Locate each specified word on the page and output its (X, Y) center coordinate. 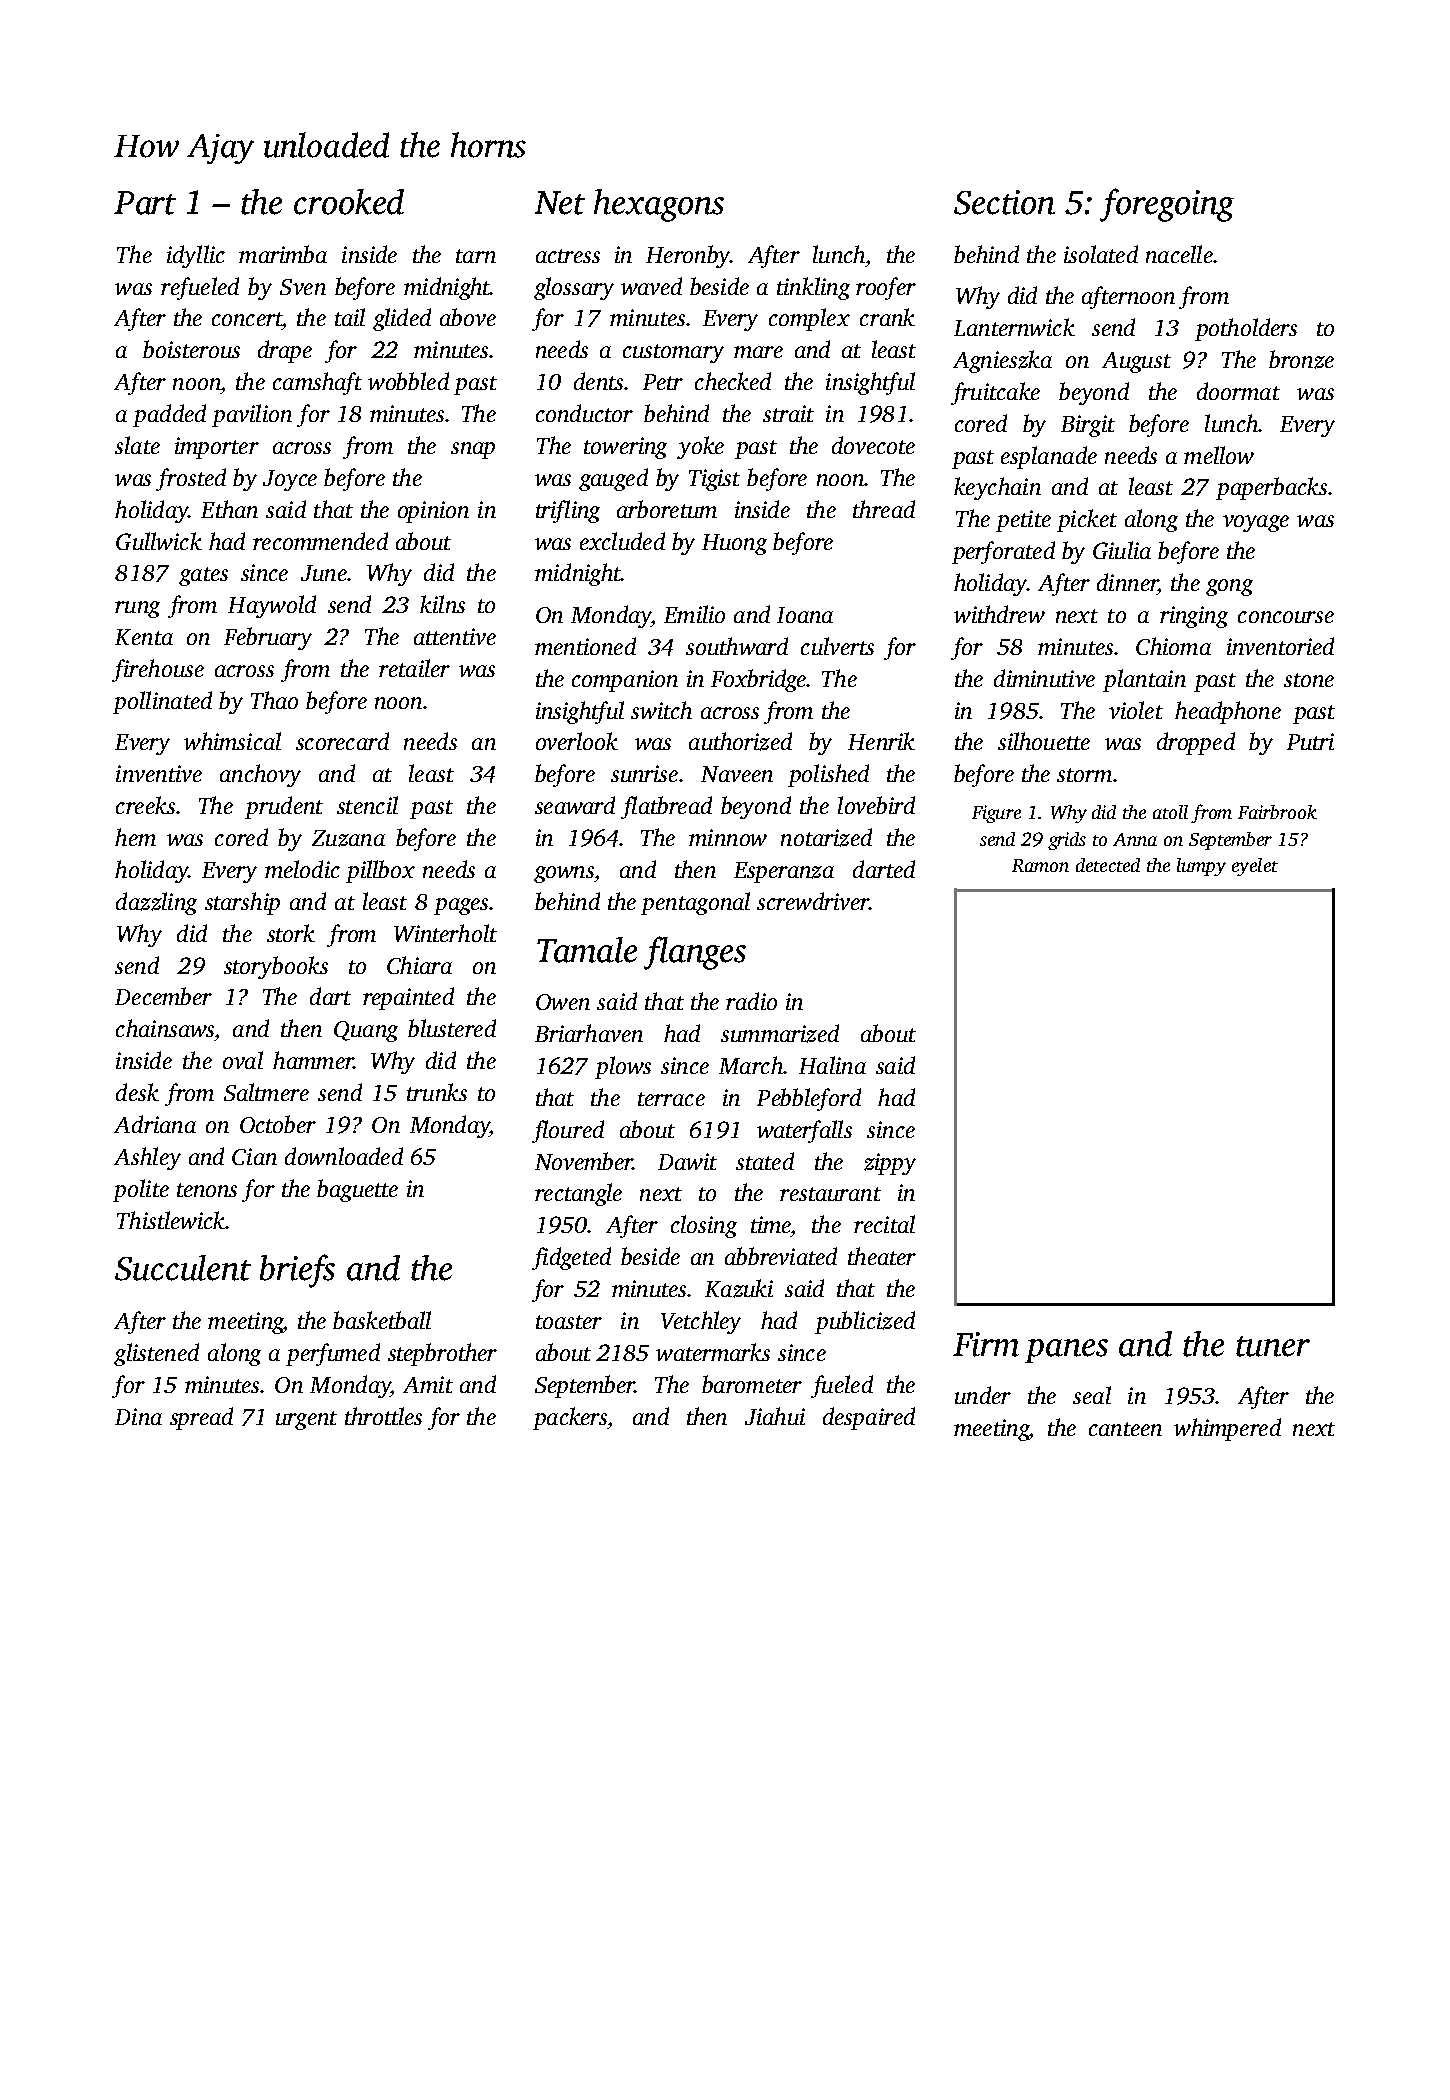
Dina (138, 1416)
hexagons (659, 205)
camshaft (317, 383)
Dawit (687, 1161)
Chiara (419, 965)
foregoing (1167, 205)
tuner (1273, 1346)
